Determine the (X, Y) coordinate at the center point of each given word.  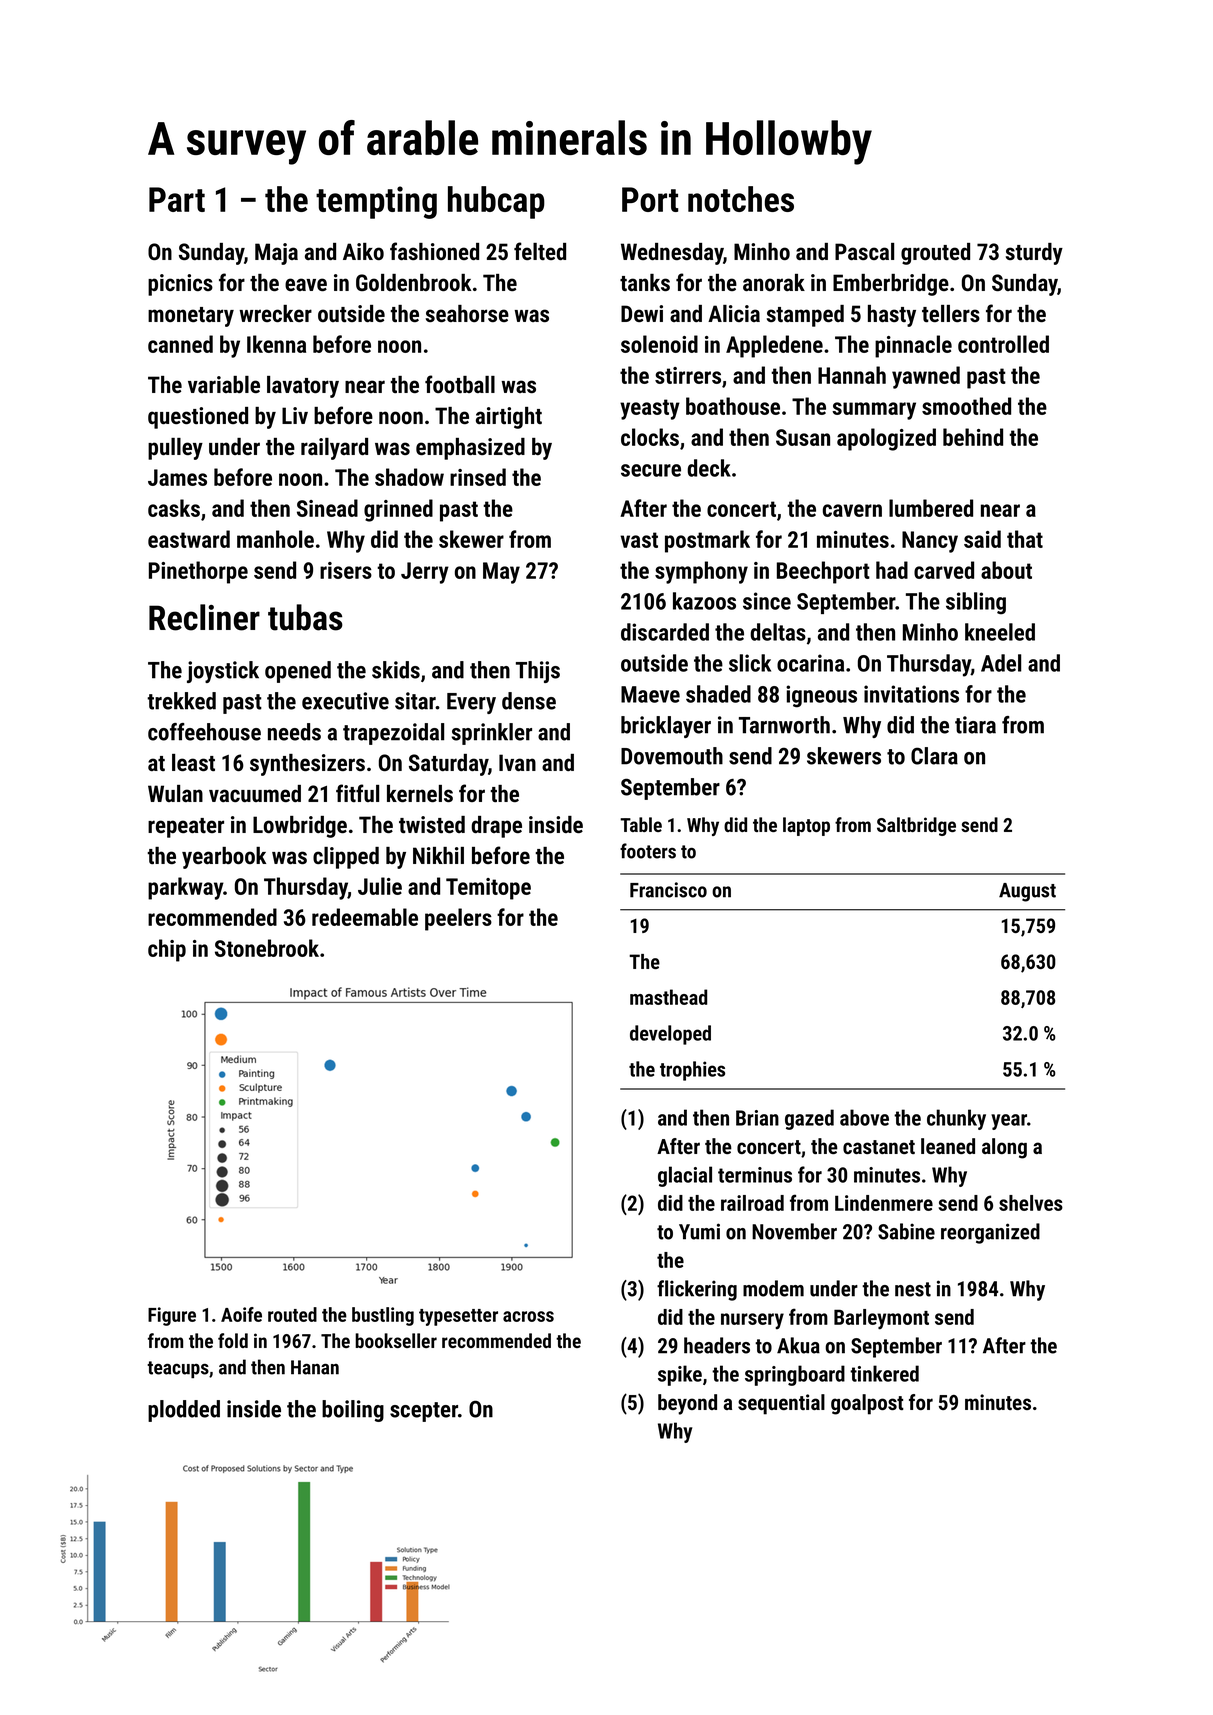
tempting (376, 202)
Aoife (241, 1314)
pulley (175, 449)
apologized (886, 439)
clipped (346, 858)
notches (741, 199)
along (1004, 1148)
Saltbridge (916, 826)
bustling (383, 1316)
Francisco (668, 890)
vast (639, 540)
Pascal (864, 251)
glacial (685, 1176)
